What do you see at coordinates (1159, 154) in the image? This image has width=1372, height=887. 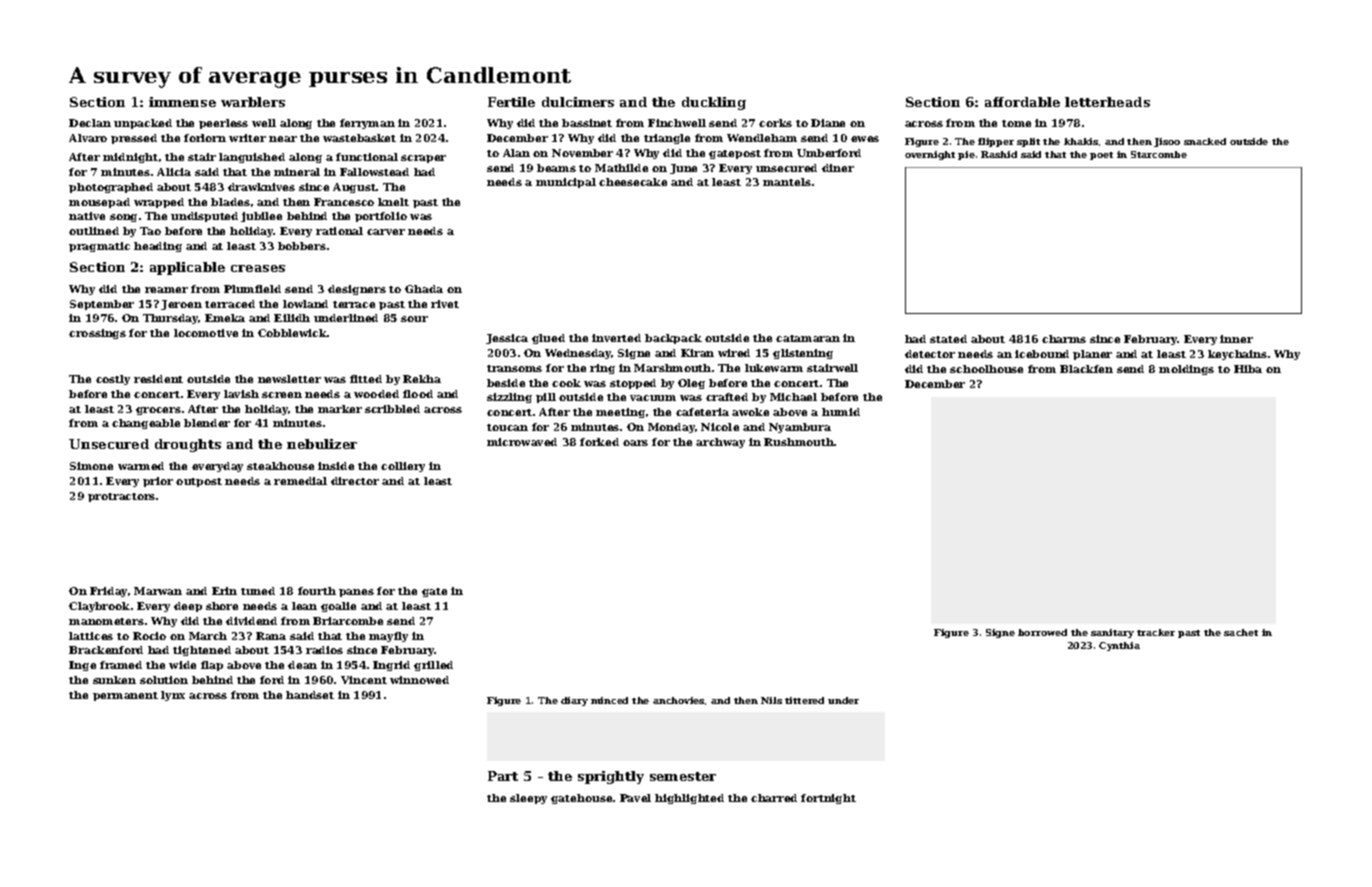 I see `Starcombe` at bounding box center [1159, 154].
